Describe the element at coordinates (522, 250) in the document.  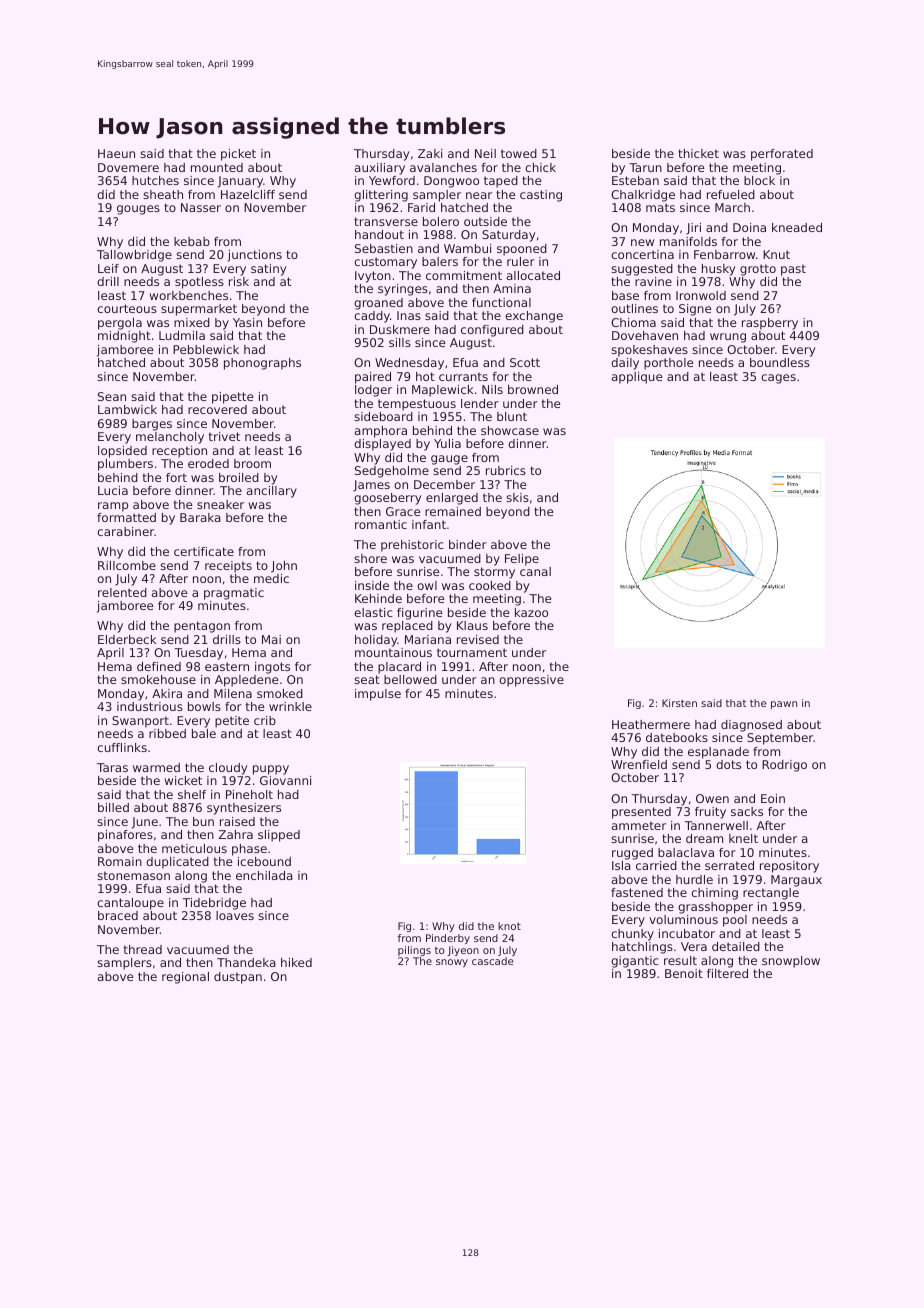
I see `spooned` at that location.
